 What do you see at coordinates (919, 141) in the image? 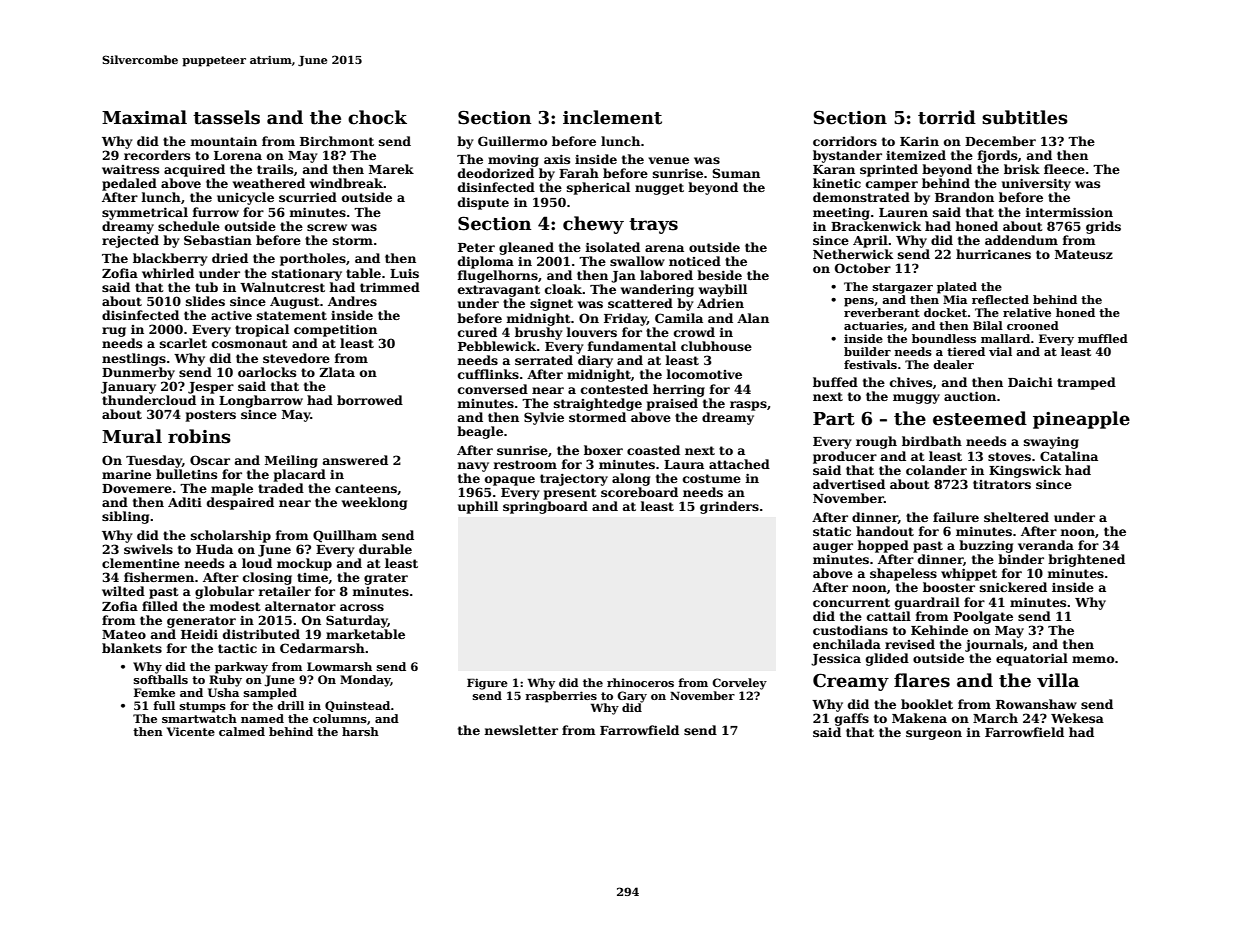
I see `Karin` at bounding box center [919, 141].
